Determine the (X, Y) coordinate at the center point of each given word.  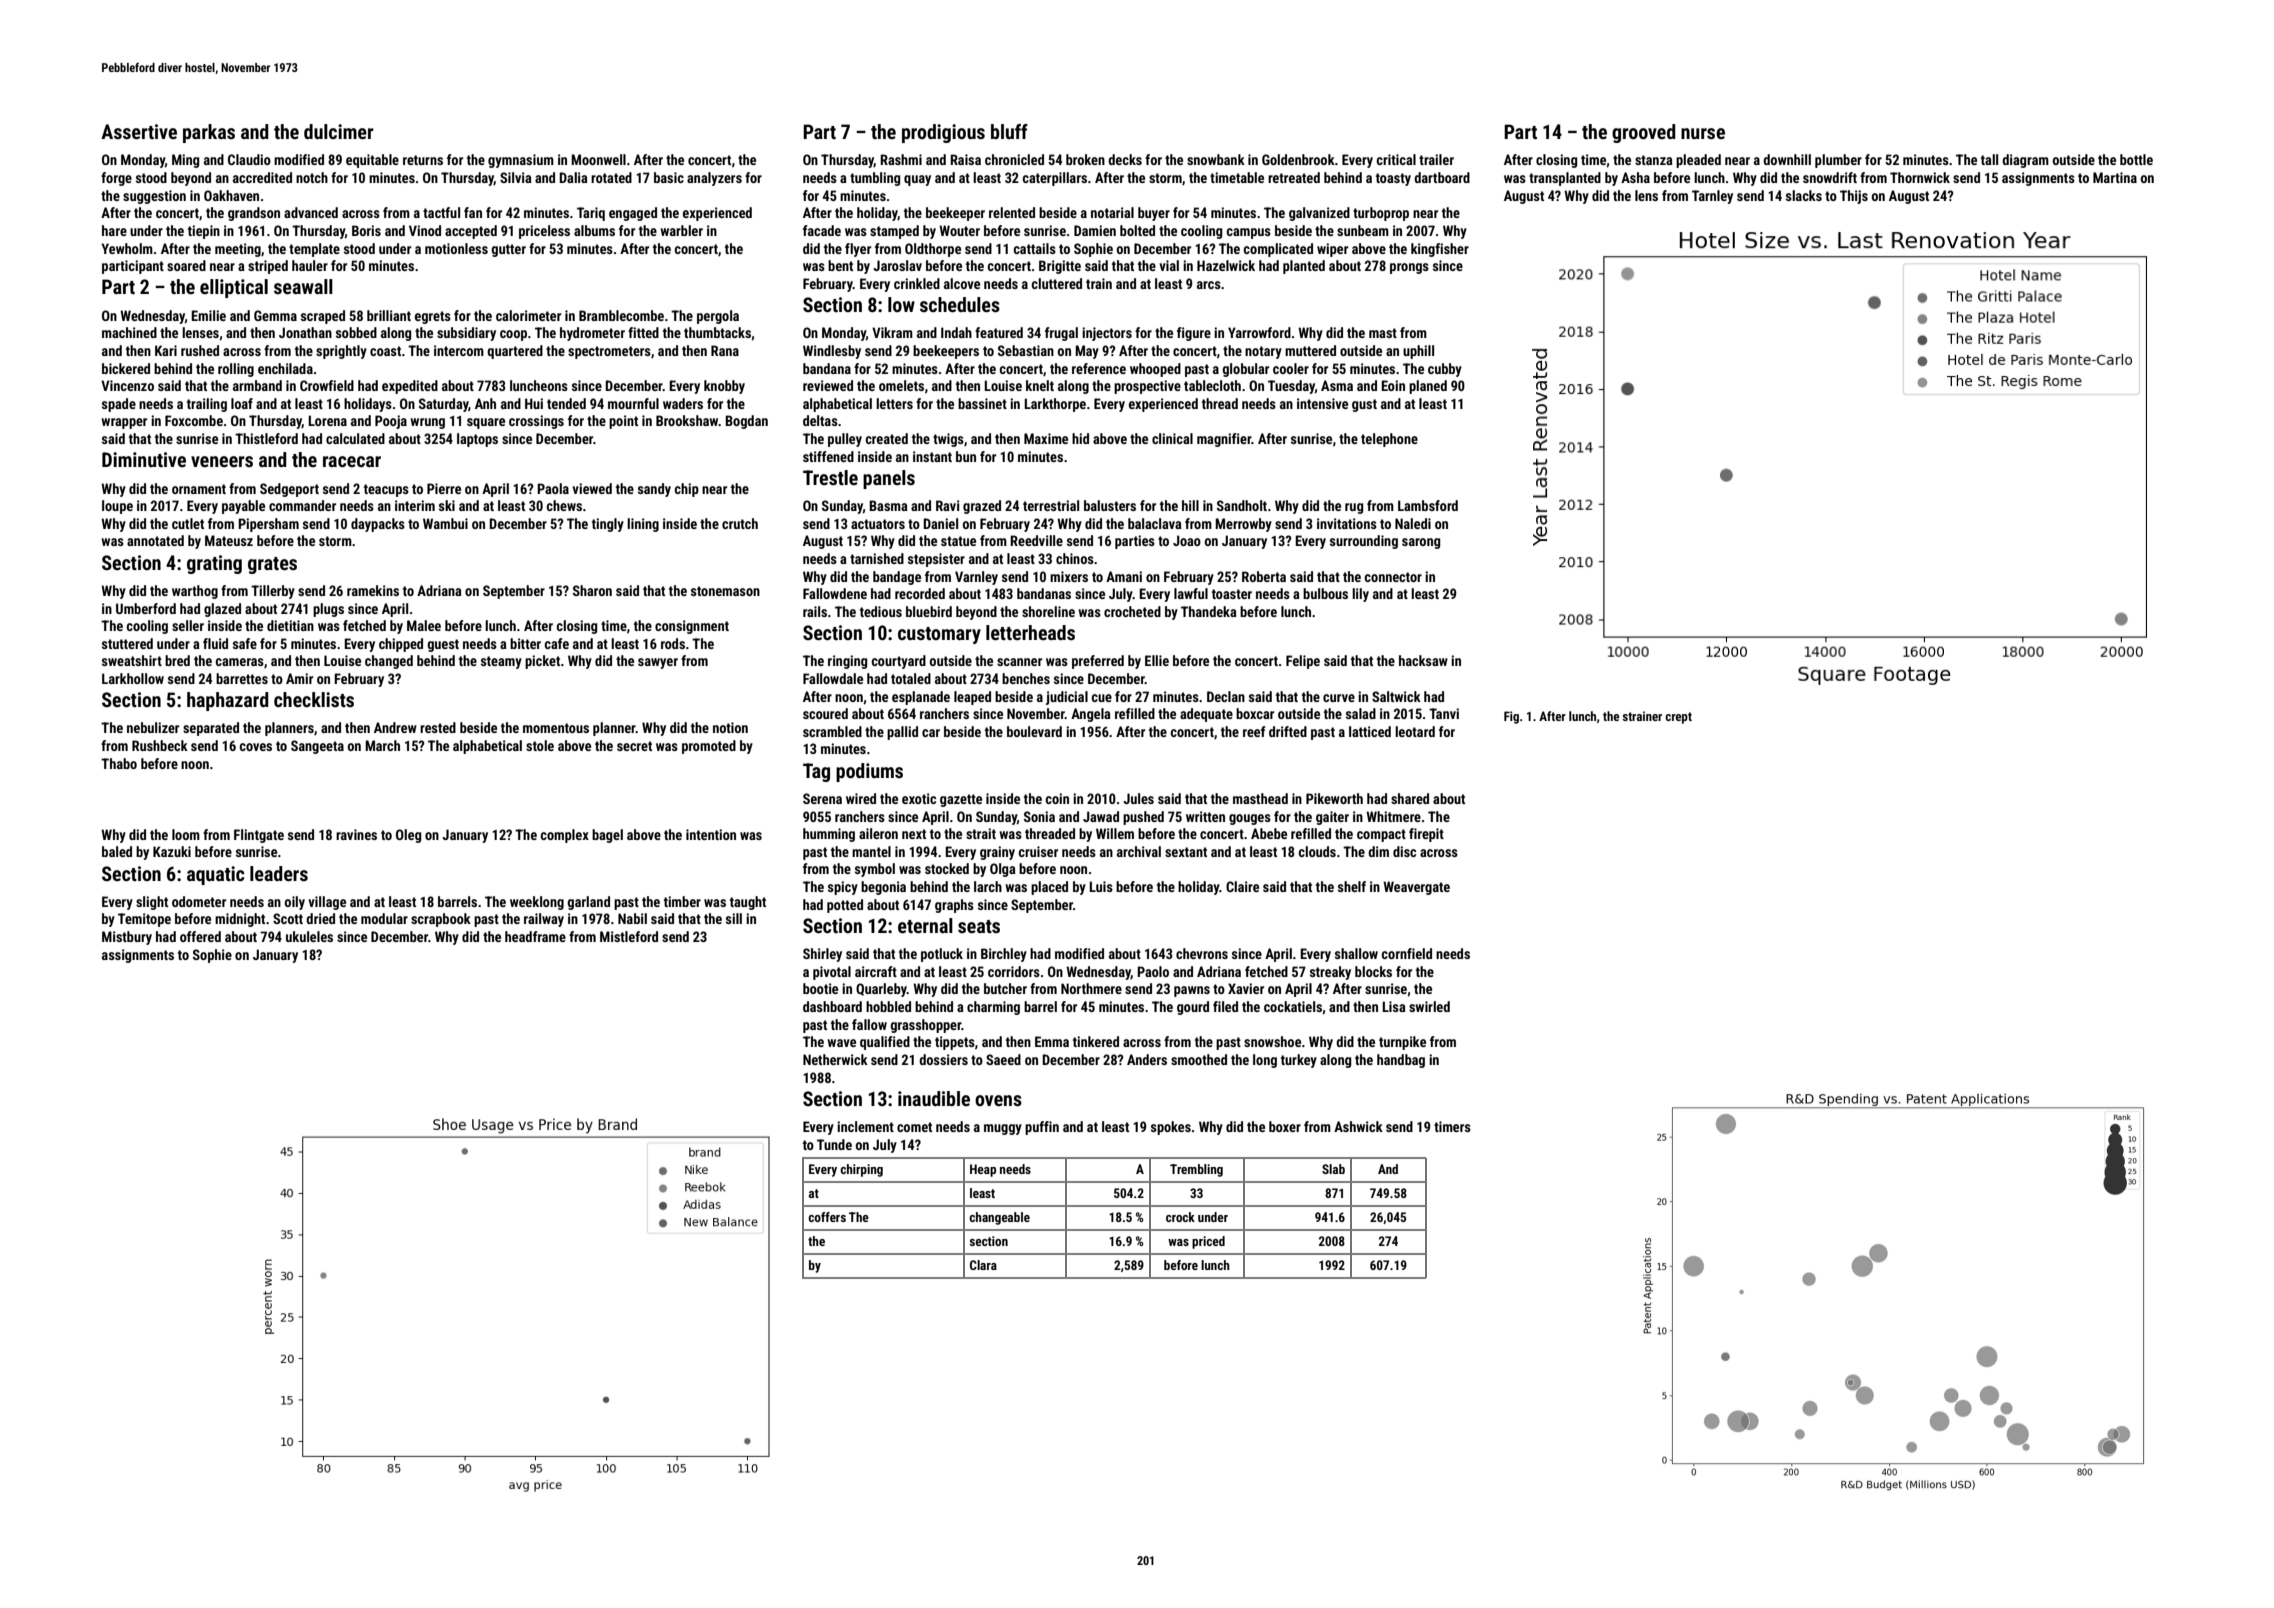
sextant (1186, 852)
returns (423, 160)
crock (1180, 1217)
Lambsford (1428, 505)
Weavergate (1416, 888)
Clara (983, 1265)
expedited (410, 387)
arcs (1209, 285)
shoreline (1048, 611)
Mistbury (127, 938)
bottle (2136, 159)
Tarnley (1712, 197)
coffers (827, 1217)
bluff (1009, 131)
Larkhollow (133, 678)
